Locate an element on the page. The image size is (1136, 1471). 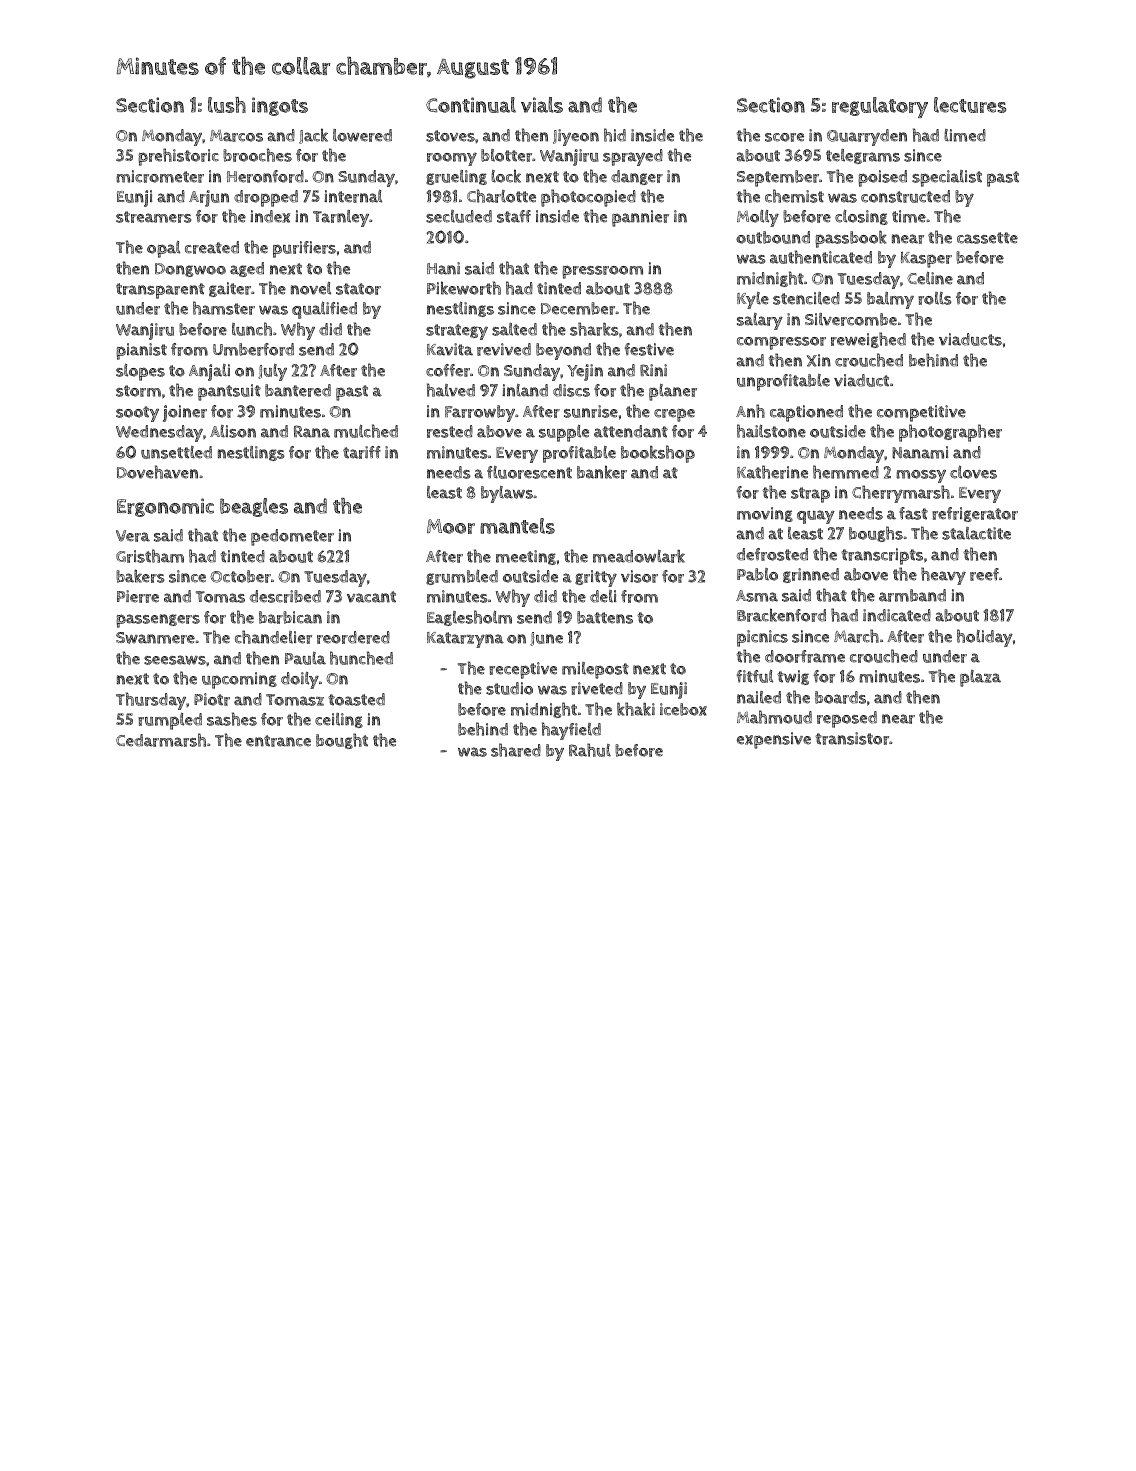
competitive is located at coordinates (921, 413).
